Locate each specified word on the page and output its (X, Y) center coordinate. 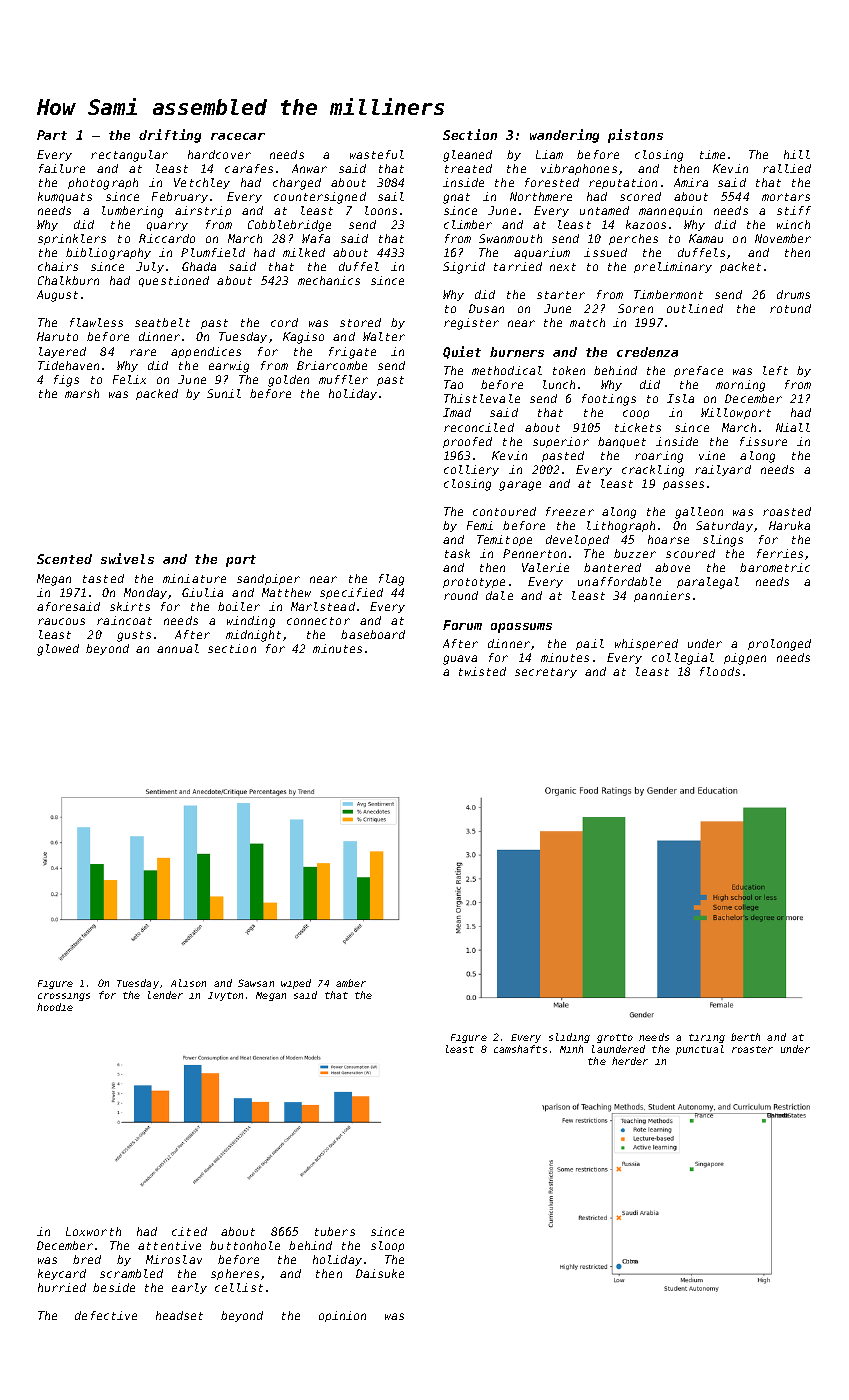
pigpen (745, 659)
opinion (342, 1316)
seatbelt (162, 322)
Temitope (504, 540)
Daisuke (380, 1273)
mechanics (329, 280)
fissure (763, 441)
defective (106, 1315)
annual (178, 648)
